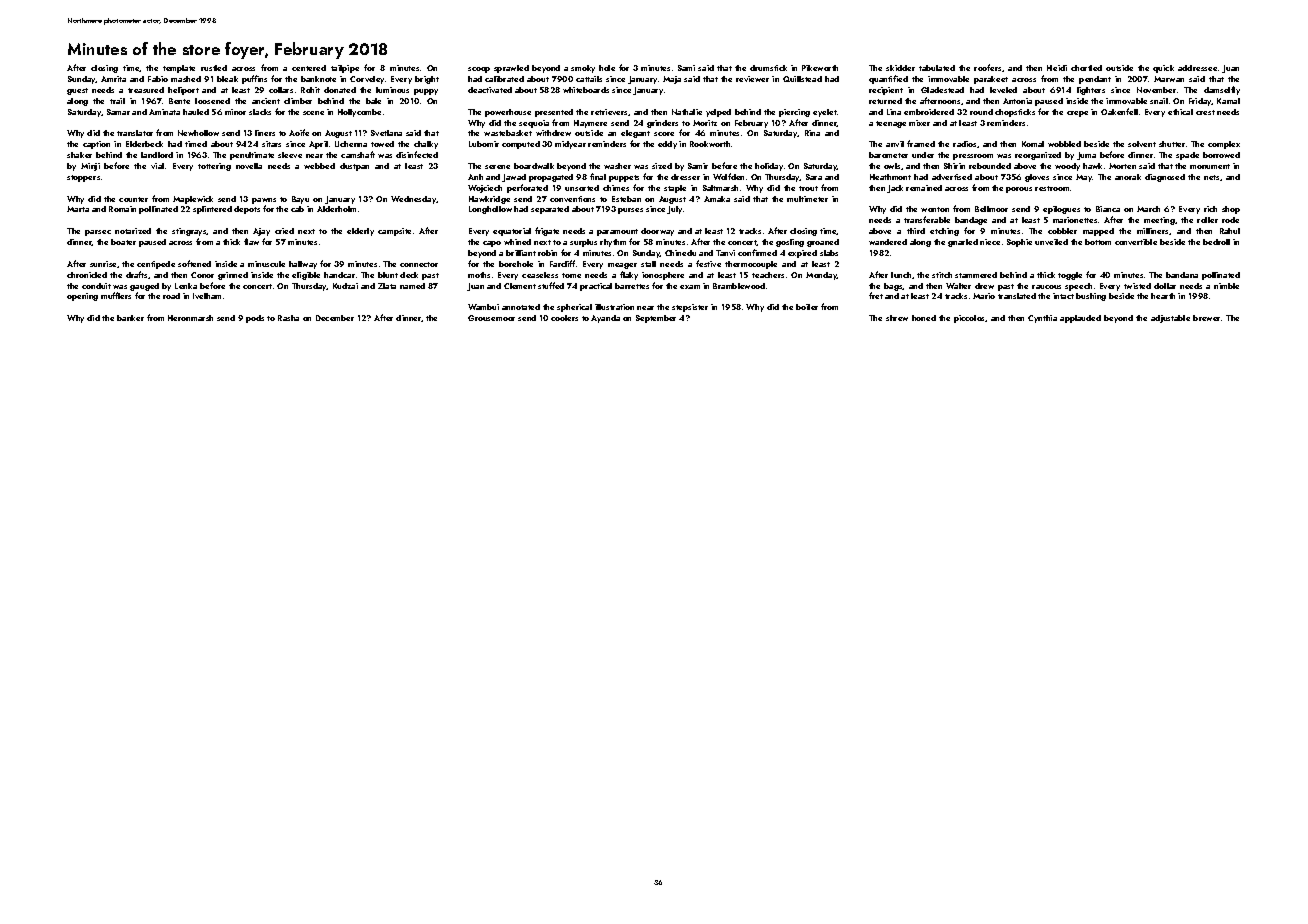 The height and width of the image is (924, 1308). I want to click on equatorial, so click(512, 232).
